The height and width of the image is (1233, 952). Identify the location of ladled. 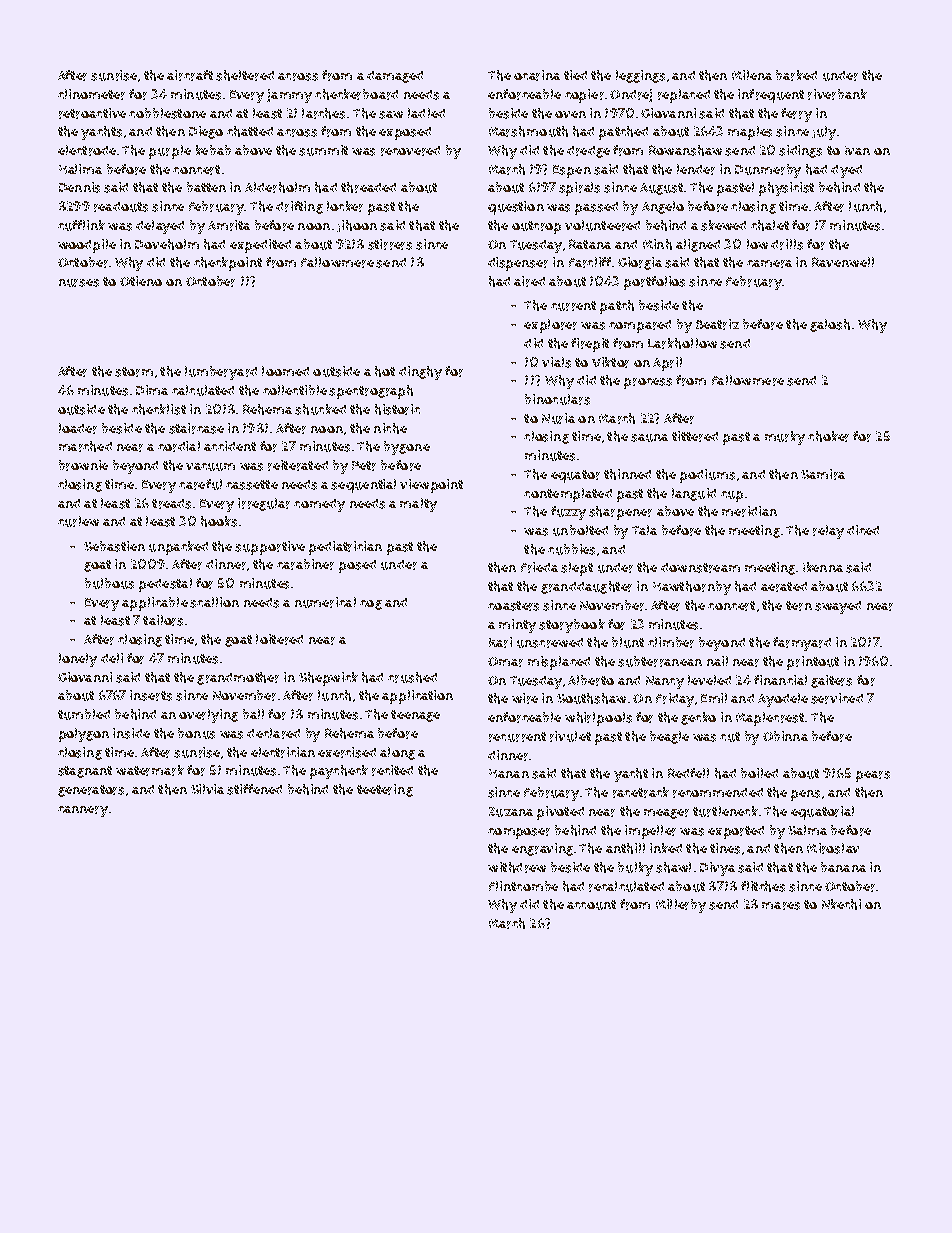
(426, 113).
